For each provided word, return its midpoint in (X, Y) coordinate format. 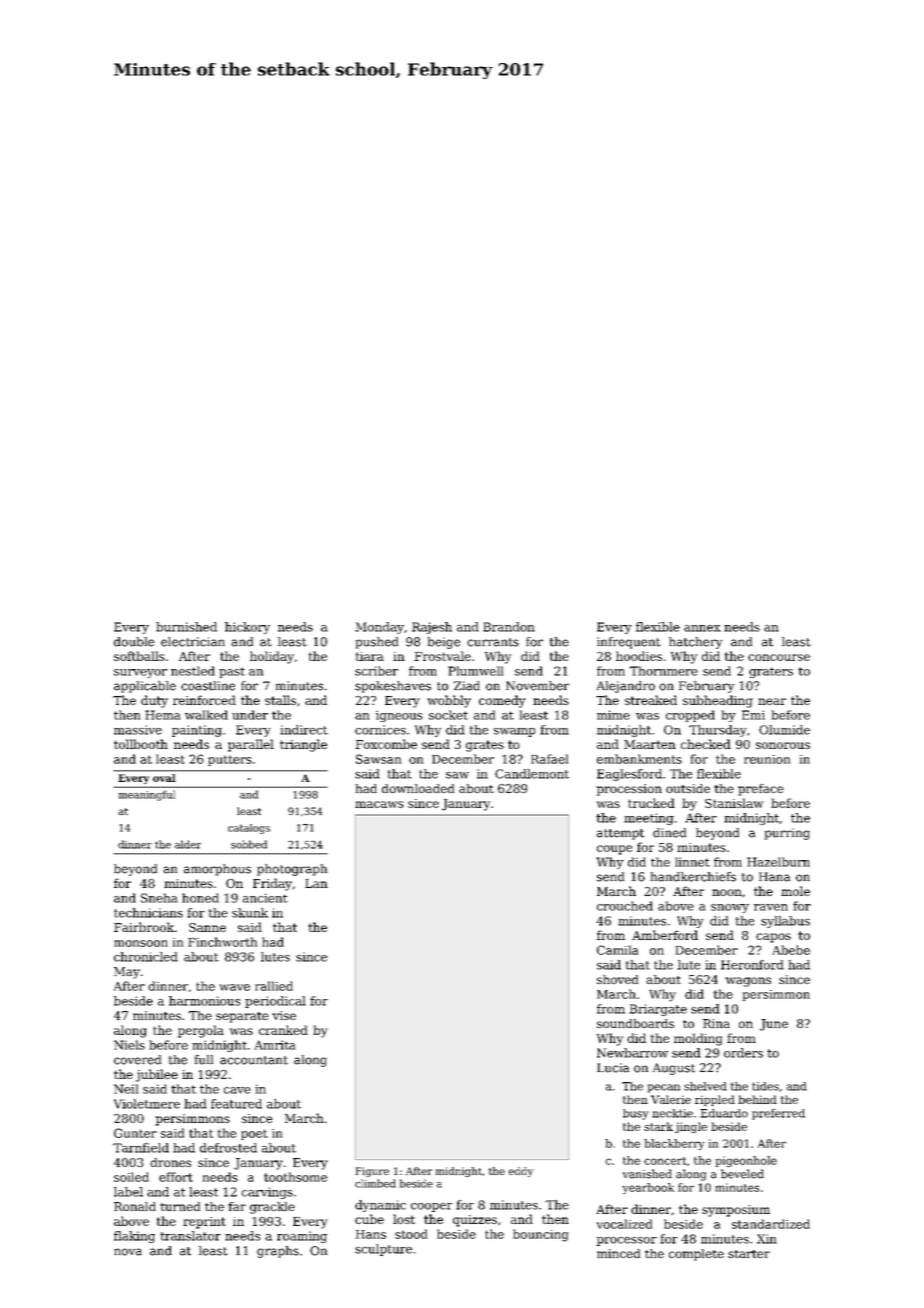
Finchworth (222, 942)
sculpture (383, 1250)
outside (688, 788)
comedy (502, 701)
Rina (716, 1023)
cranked (283, 1030)
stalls (280, 700)
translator (190, 1236)
